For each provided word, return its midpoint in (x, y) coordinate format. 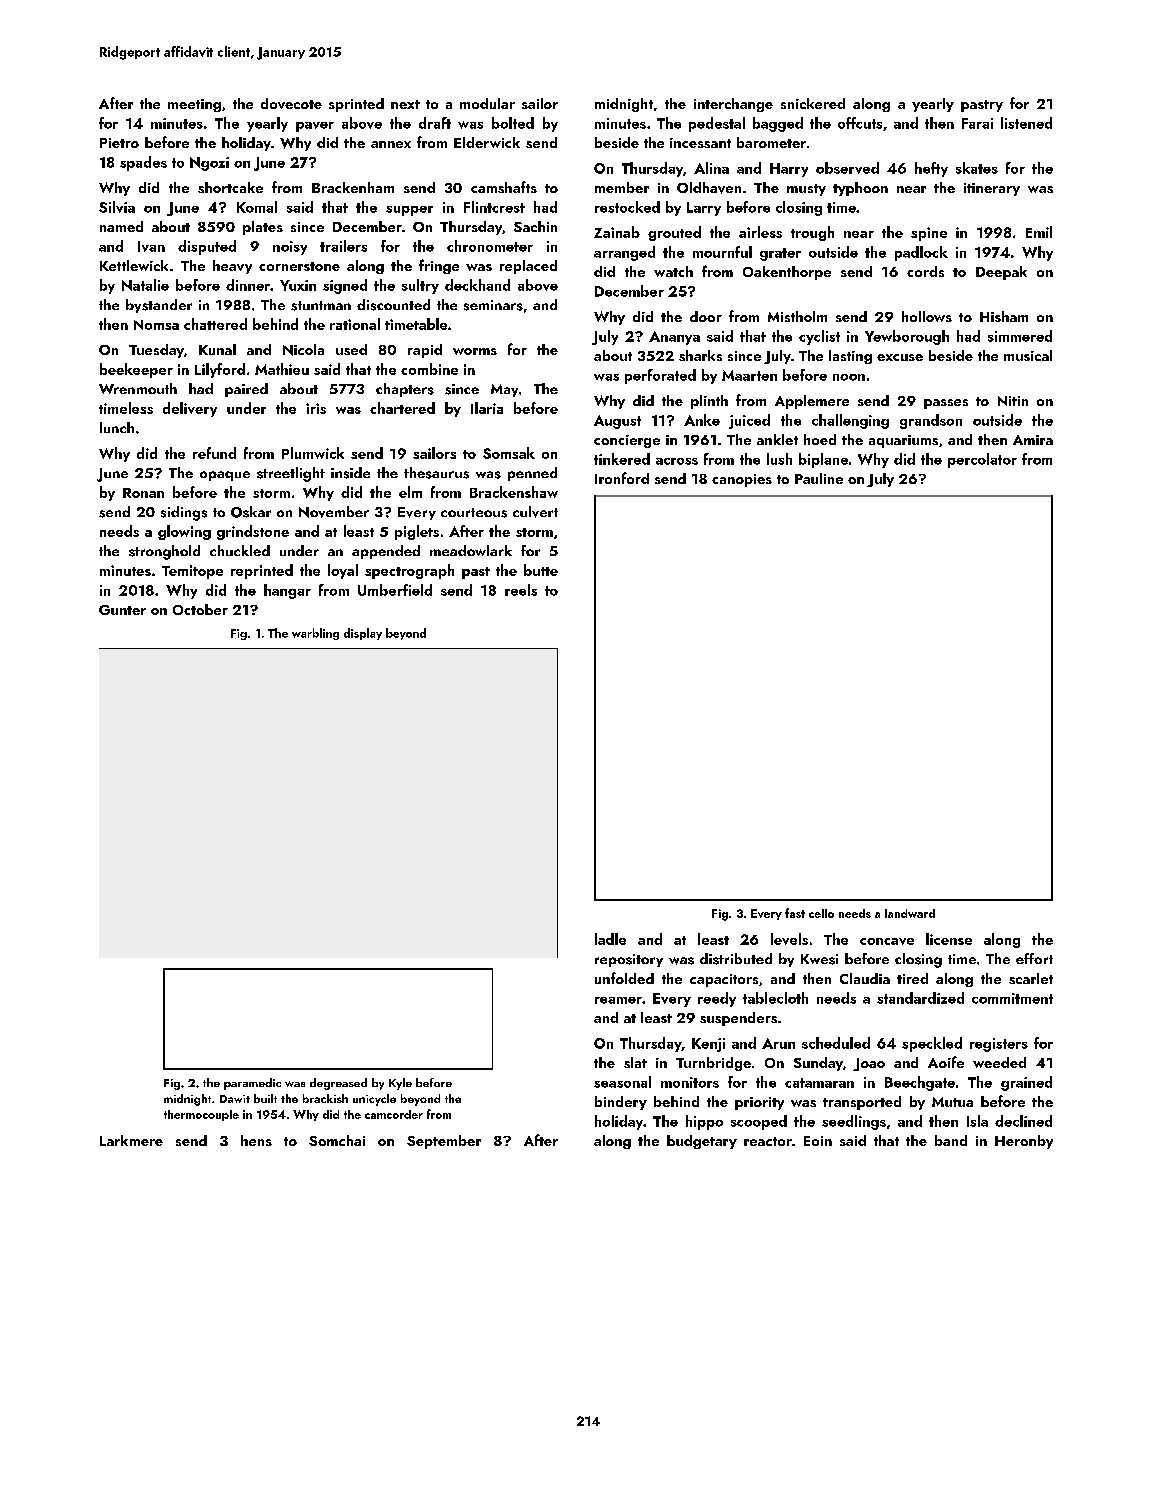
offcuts (860, 123)
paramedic (252, 1084)
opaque (225, 476)
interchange (733, 105)
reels (521, 590)
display (363, 634)
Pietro (119, 143)
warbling (315, 634)
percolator (982, 460)
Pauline (819, 478)
